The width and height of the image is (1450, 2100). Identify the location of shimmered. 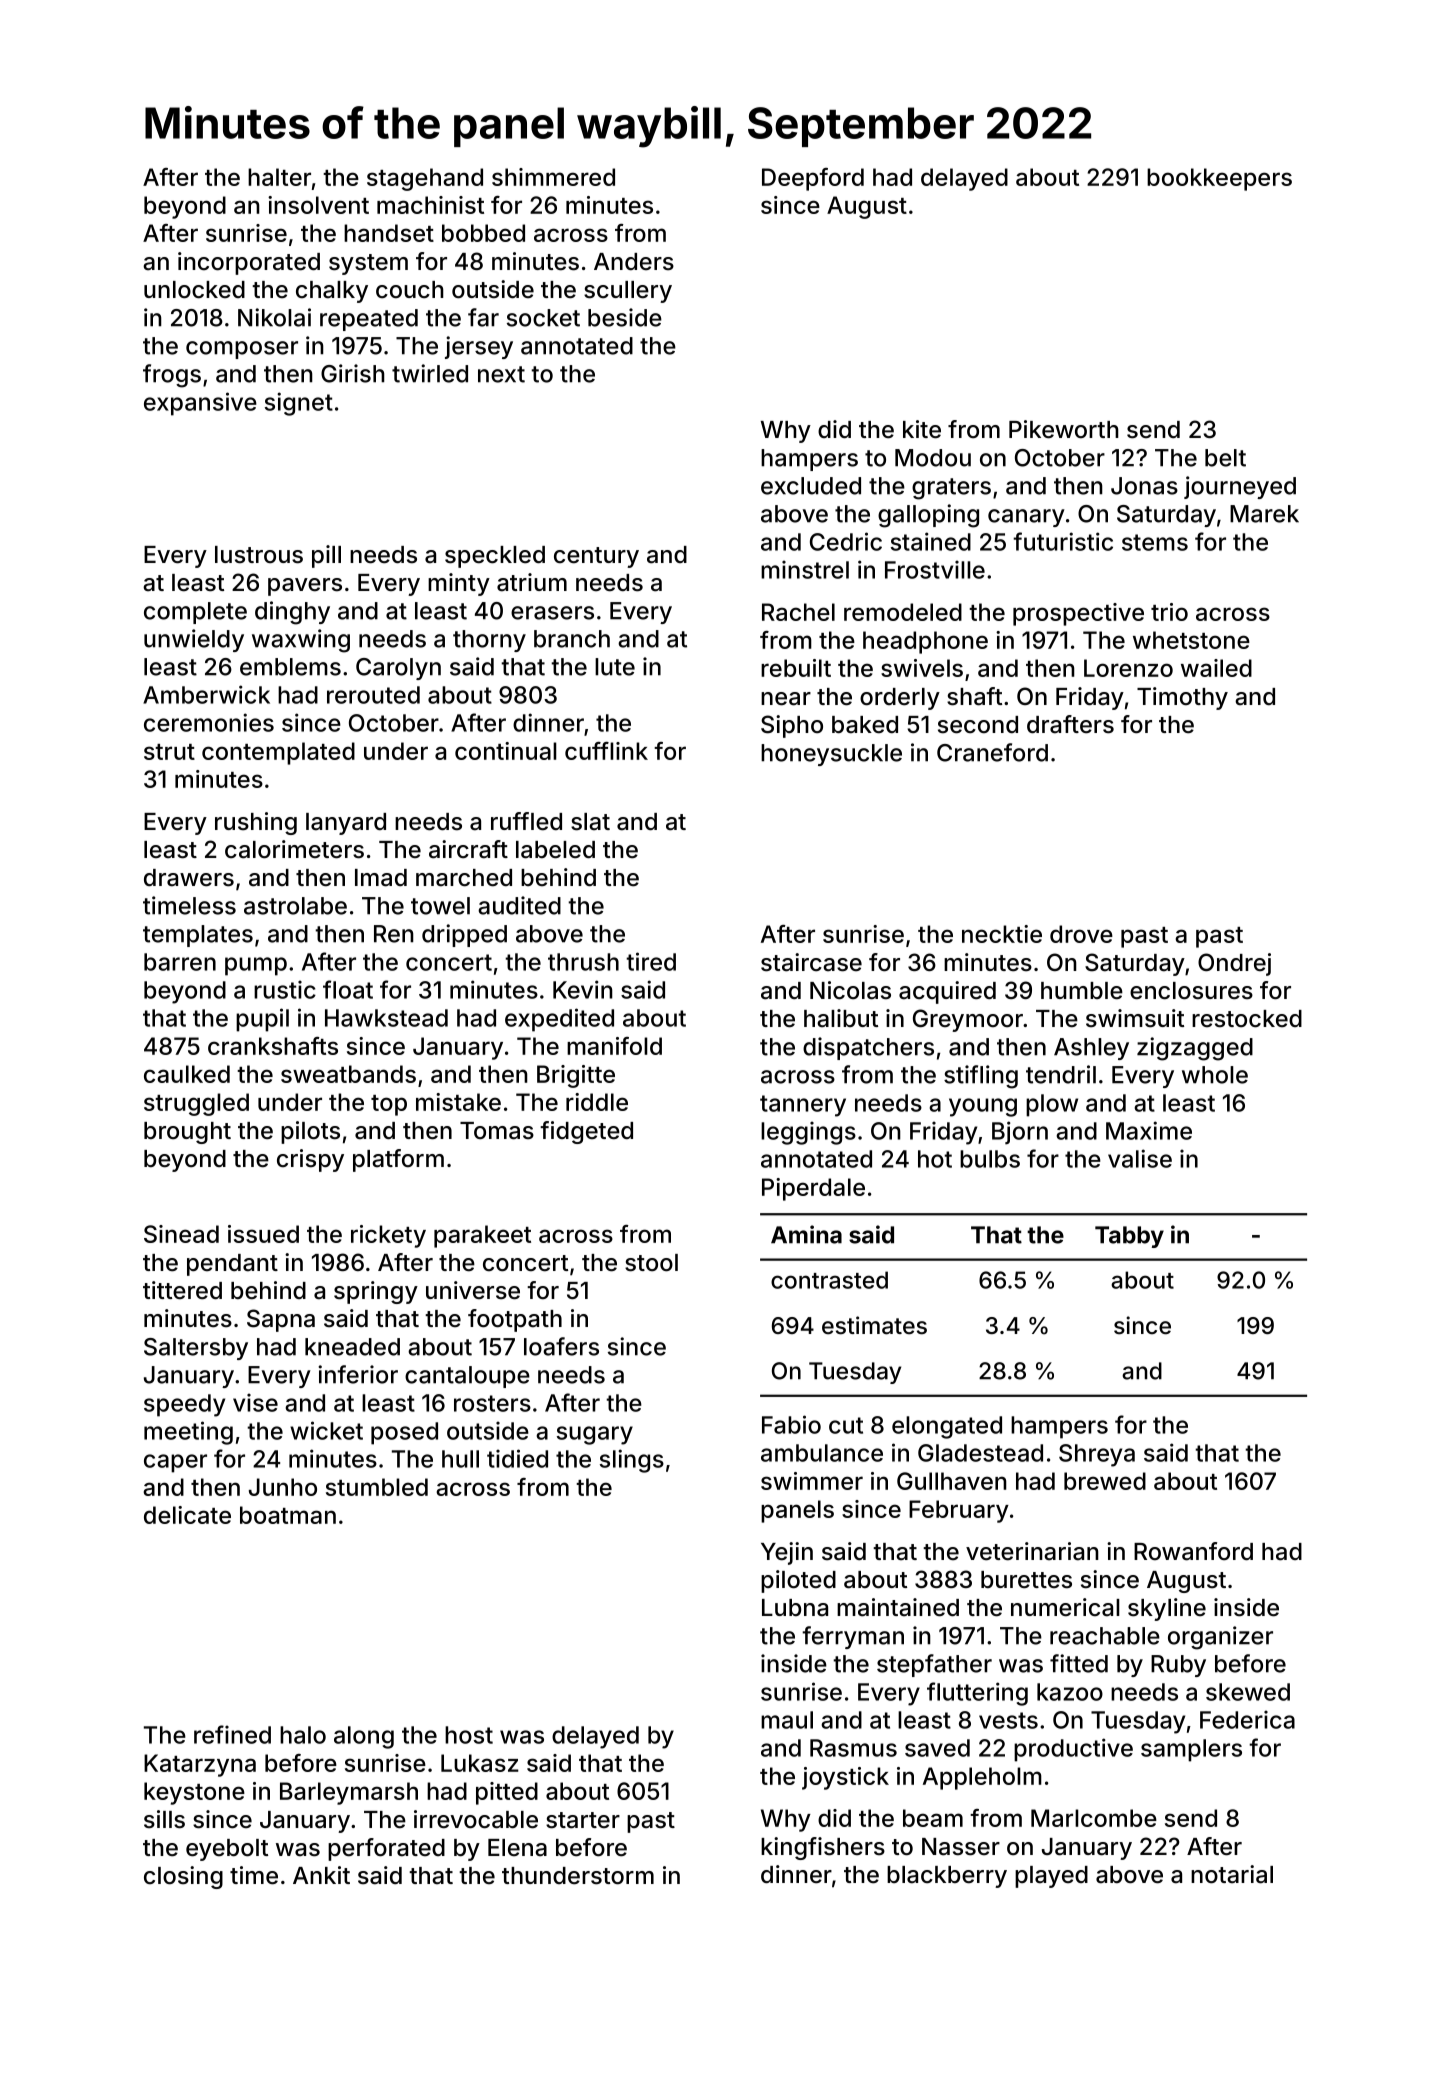
(553, 177).
